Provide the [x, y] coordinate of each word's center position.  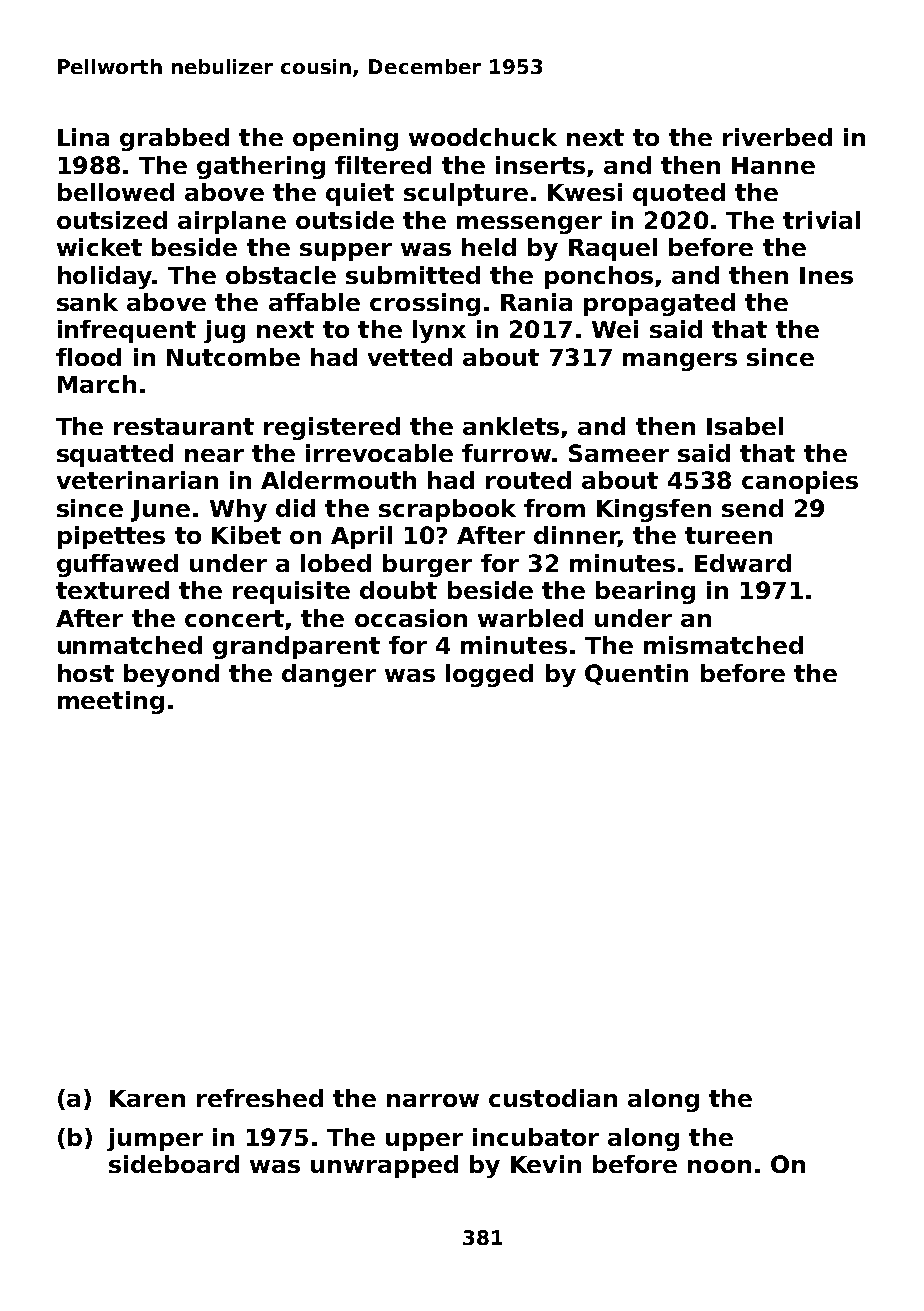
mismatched [723, 645]
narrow [433, 1100]
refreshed [260, 1098]
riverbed [777, 137]
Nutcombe [233, 357]
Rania [536, 302]
